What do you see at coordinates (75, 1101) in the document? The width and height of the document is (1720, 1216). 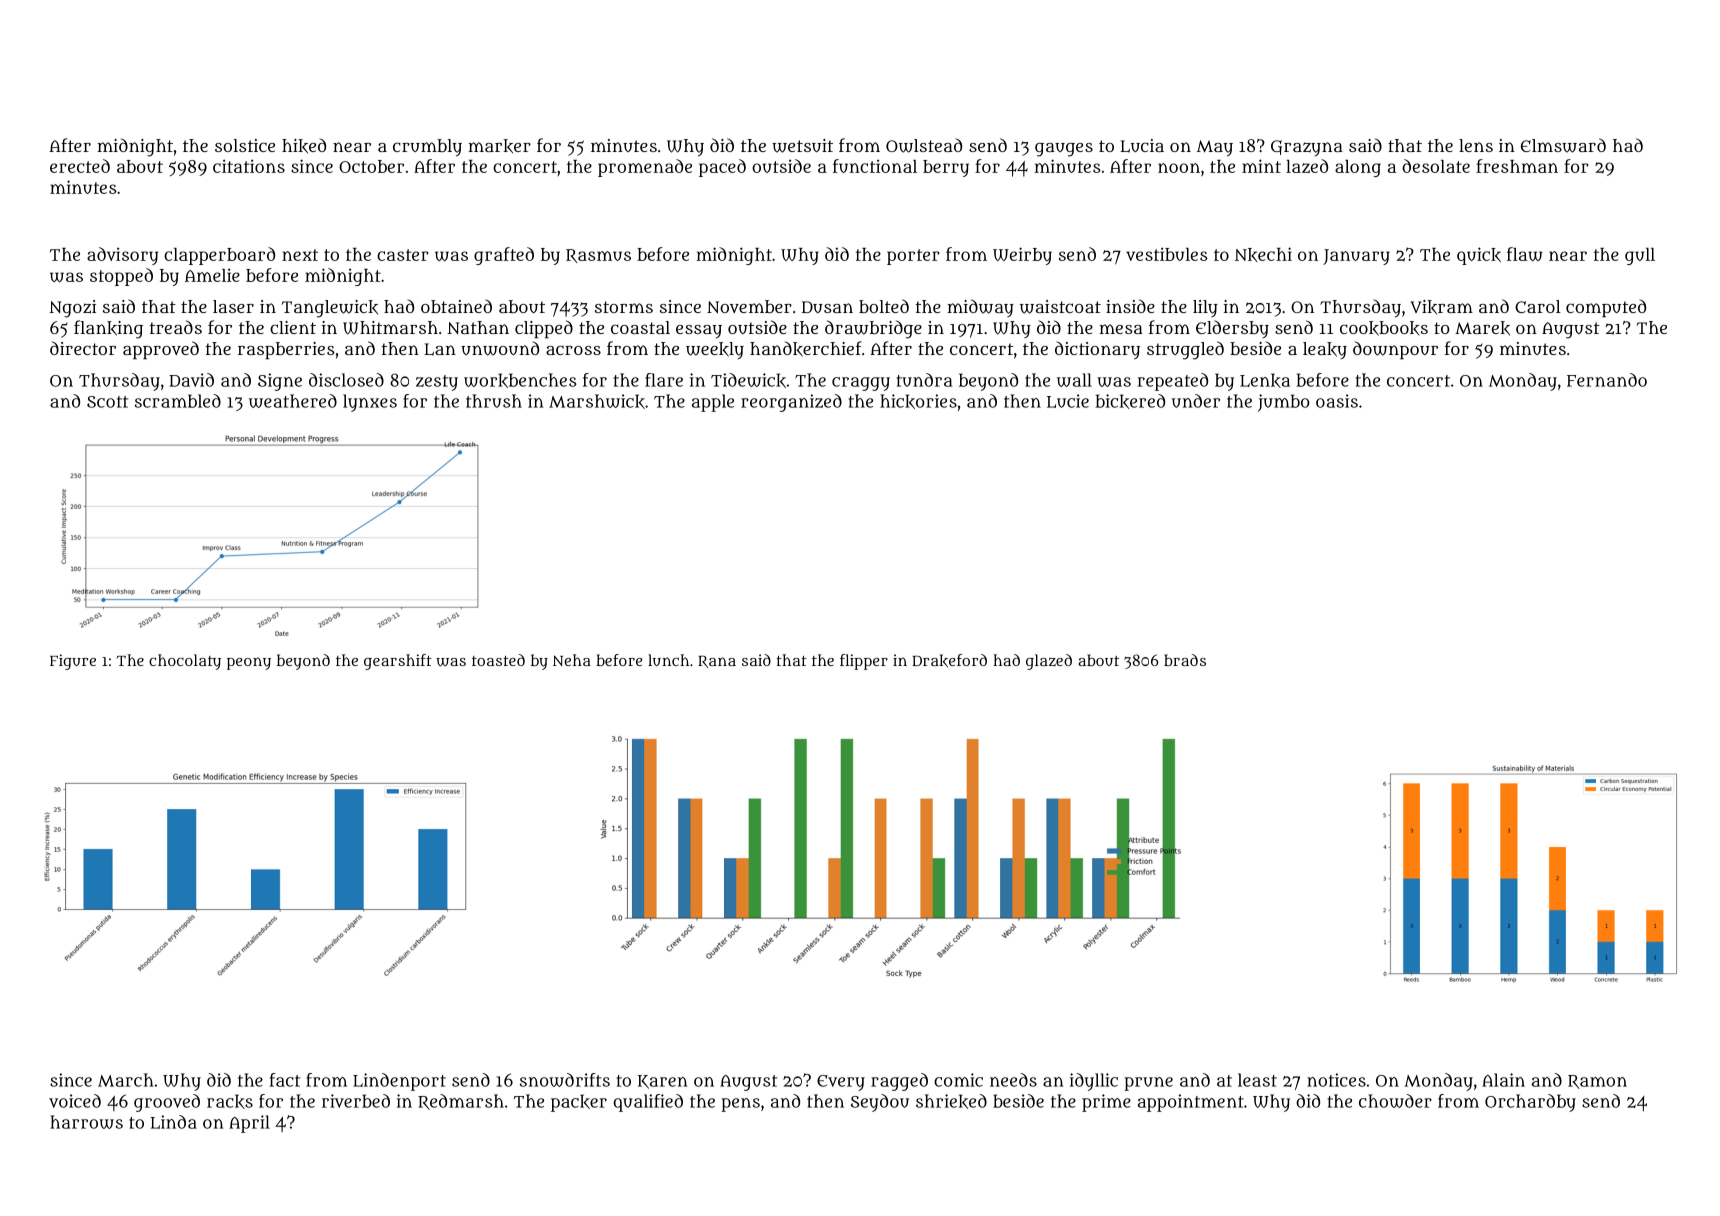 I see `voiced` at bounding box center [75, 1101].
